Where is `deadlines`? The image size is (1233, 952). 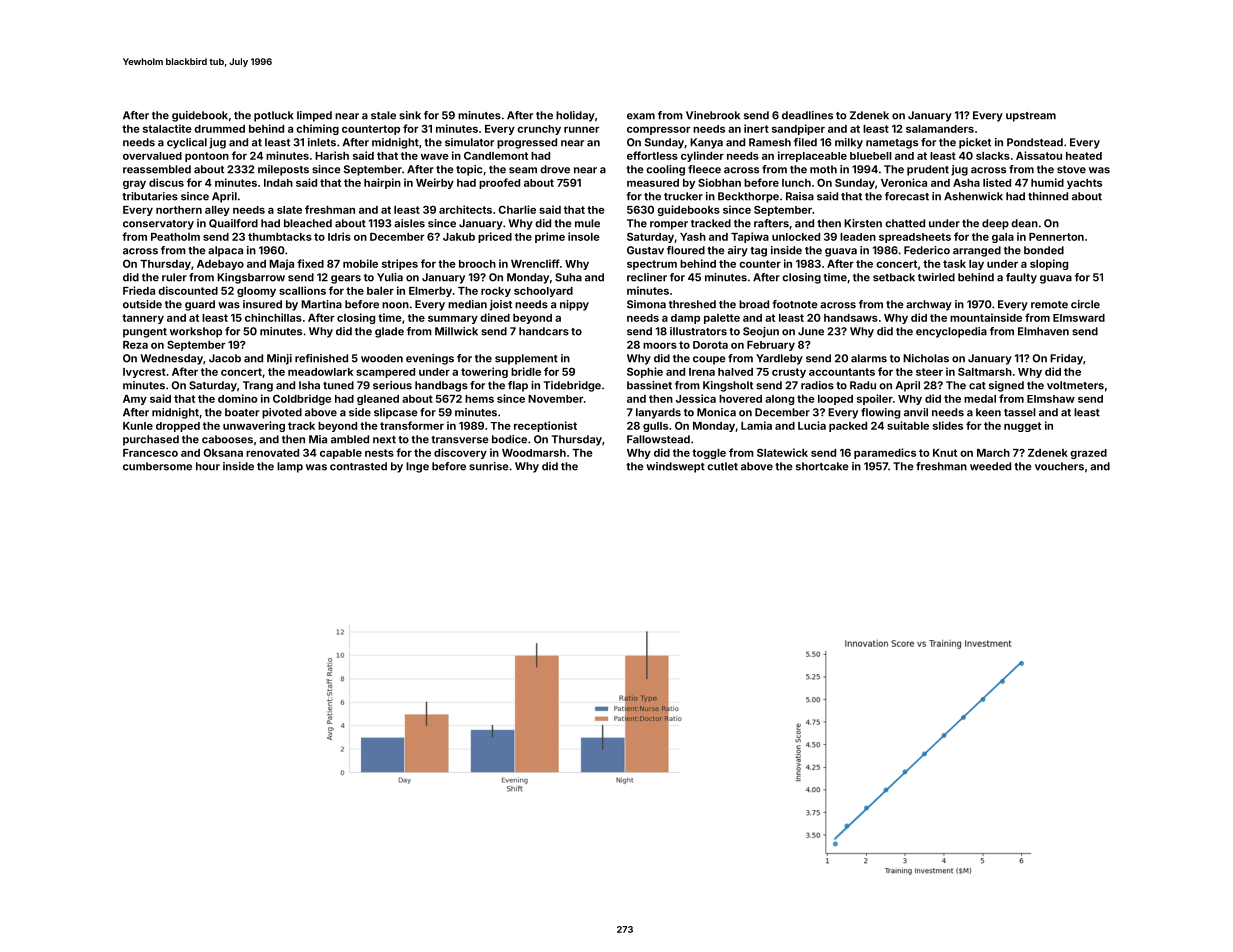 deadlines is located at coordinates (807, 115).
